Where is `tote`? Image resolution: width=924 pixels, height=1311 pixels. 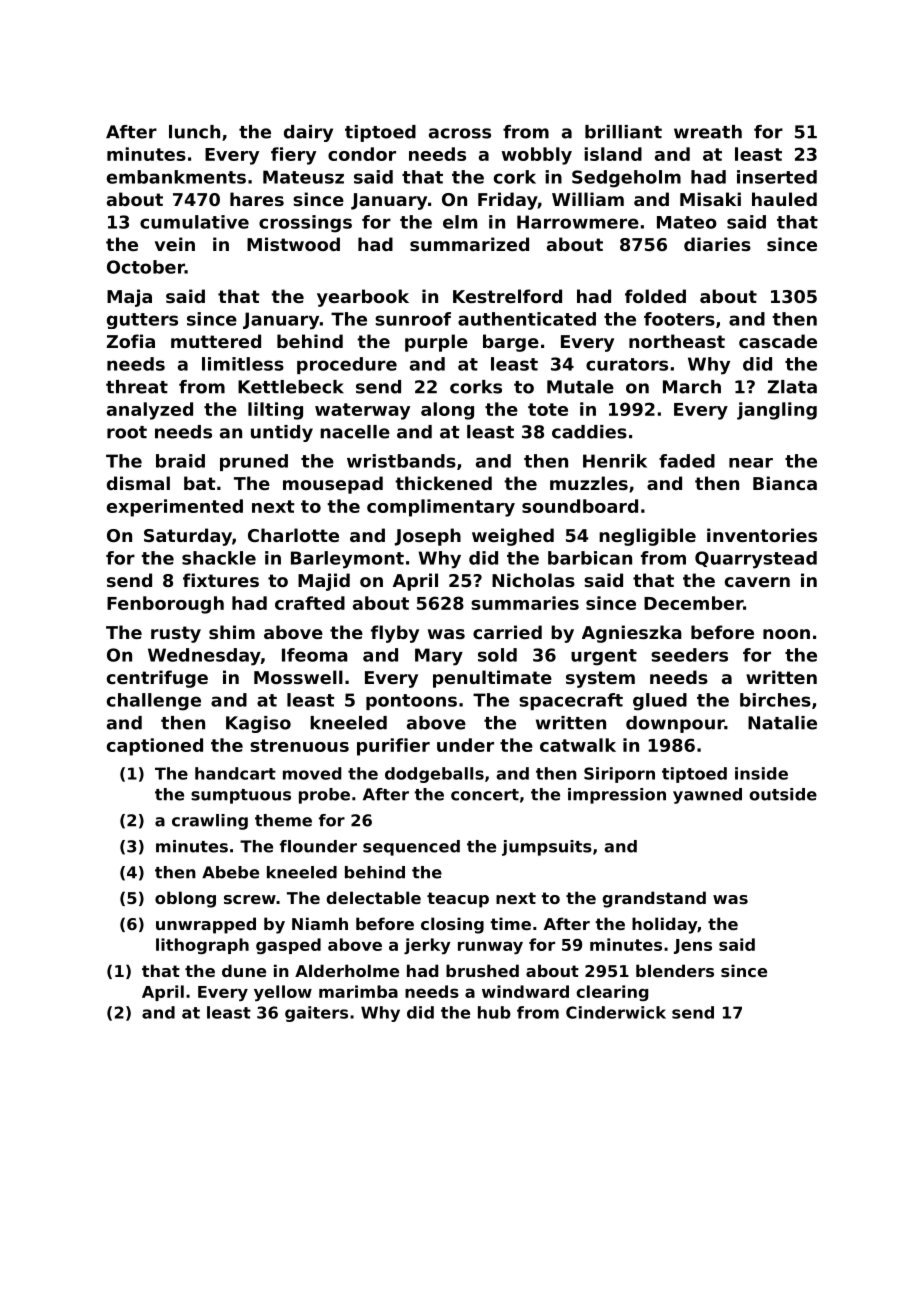 tote is located at coordinates (548, 409).
